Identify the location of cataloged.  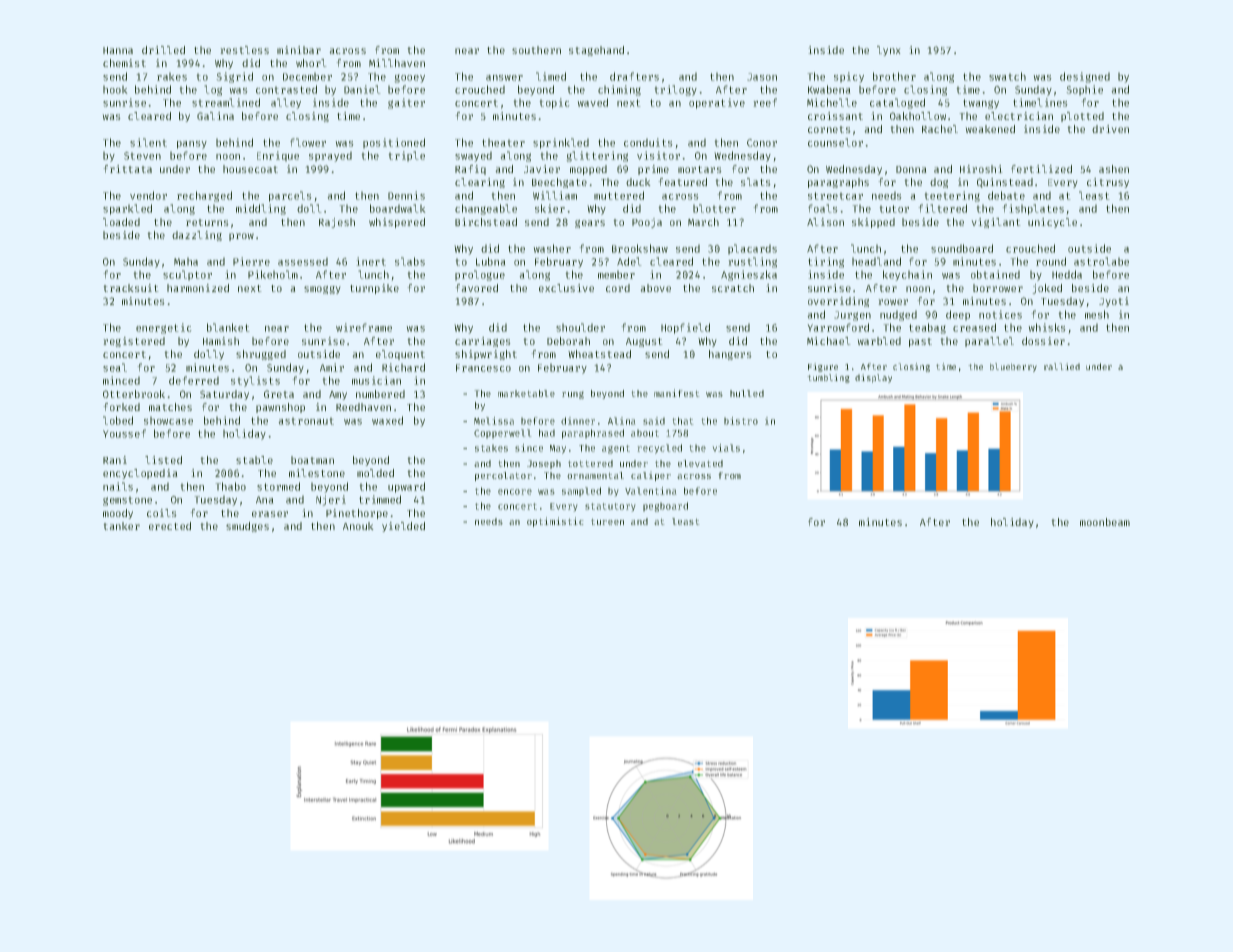
(897, 103).
